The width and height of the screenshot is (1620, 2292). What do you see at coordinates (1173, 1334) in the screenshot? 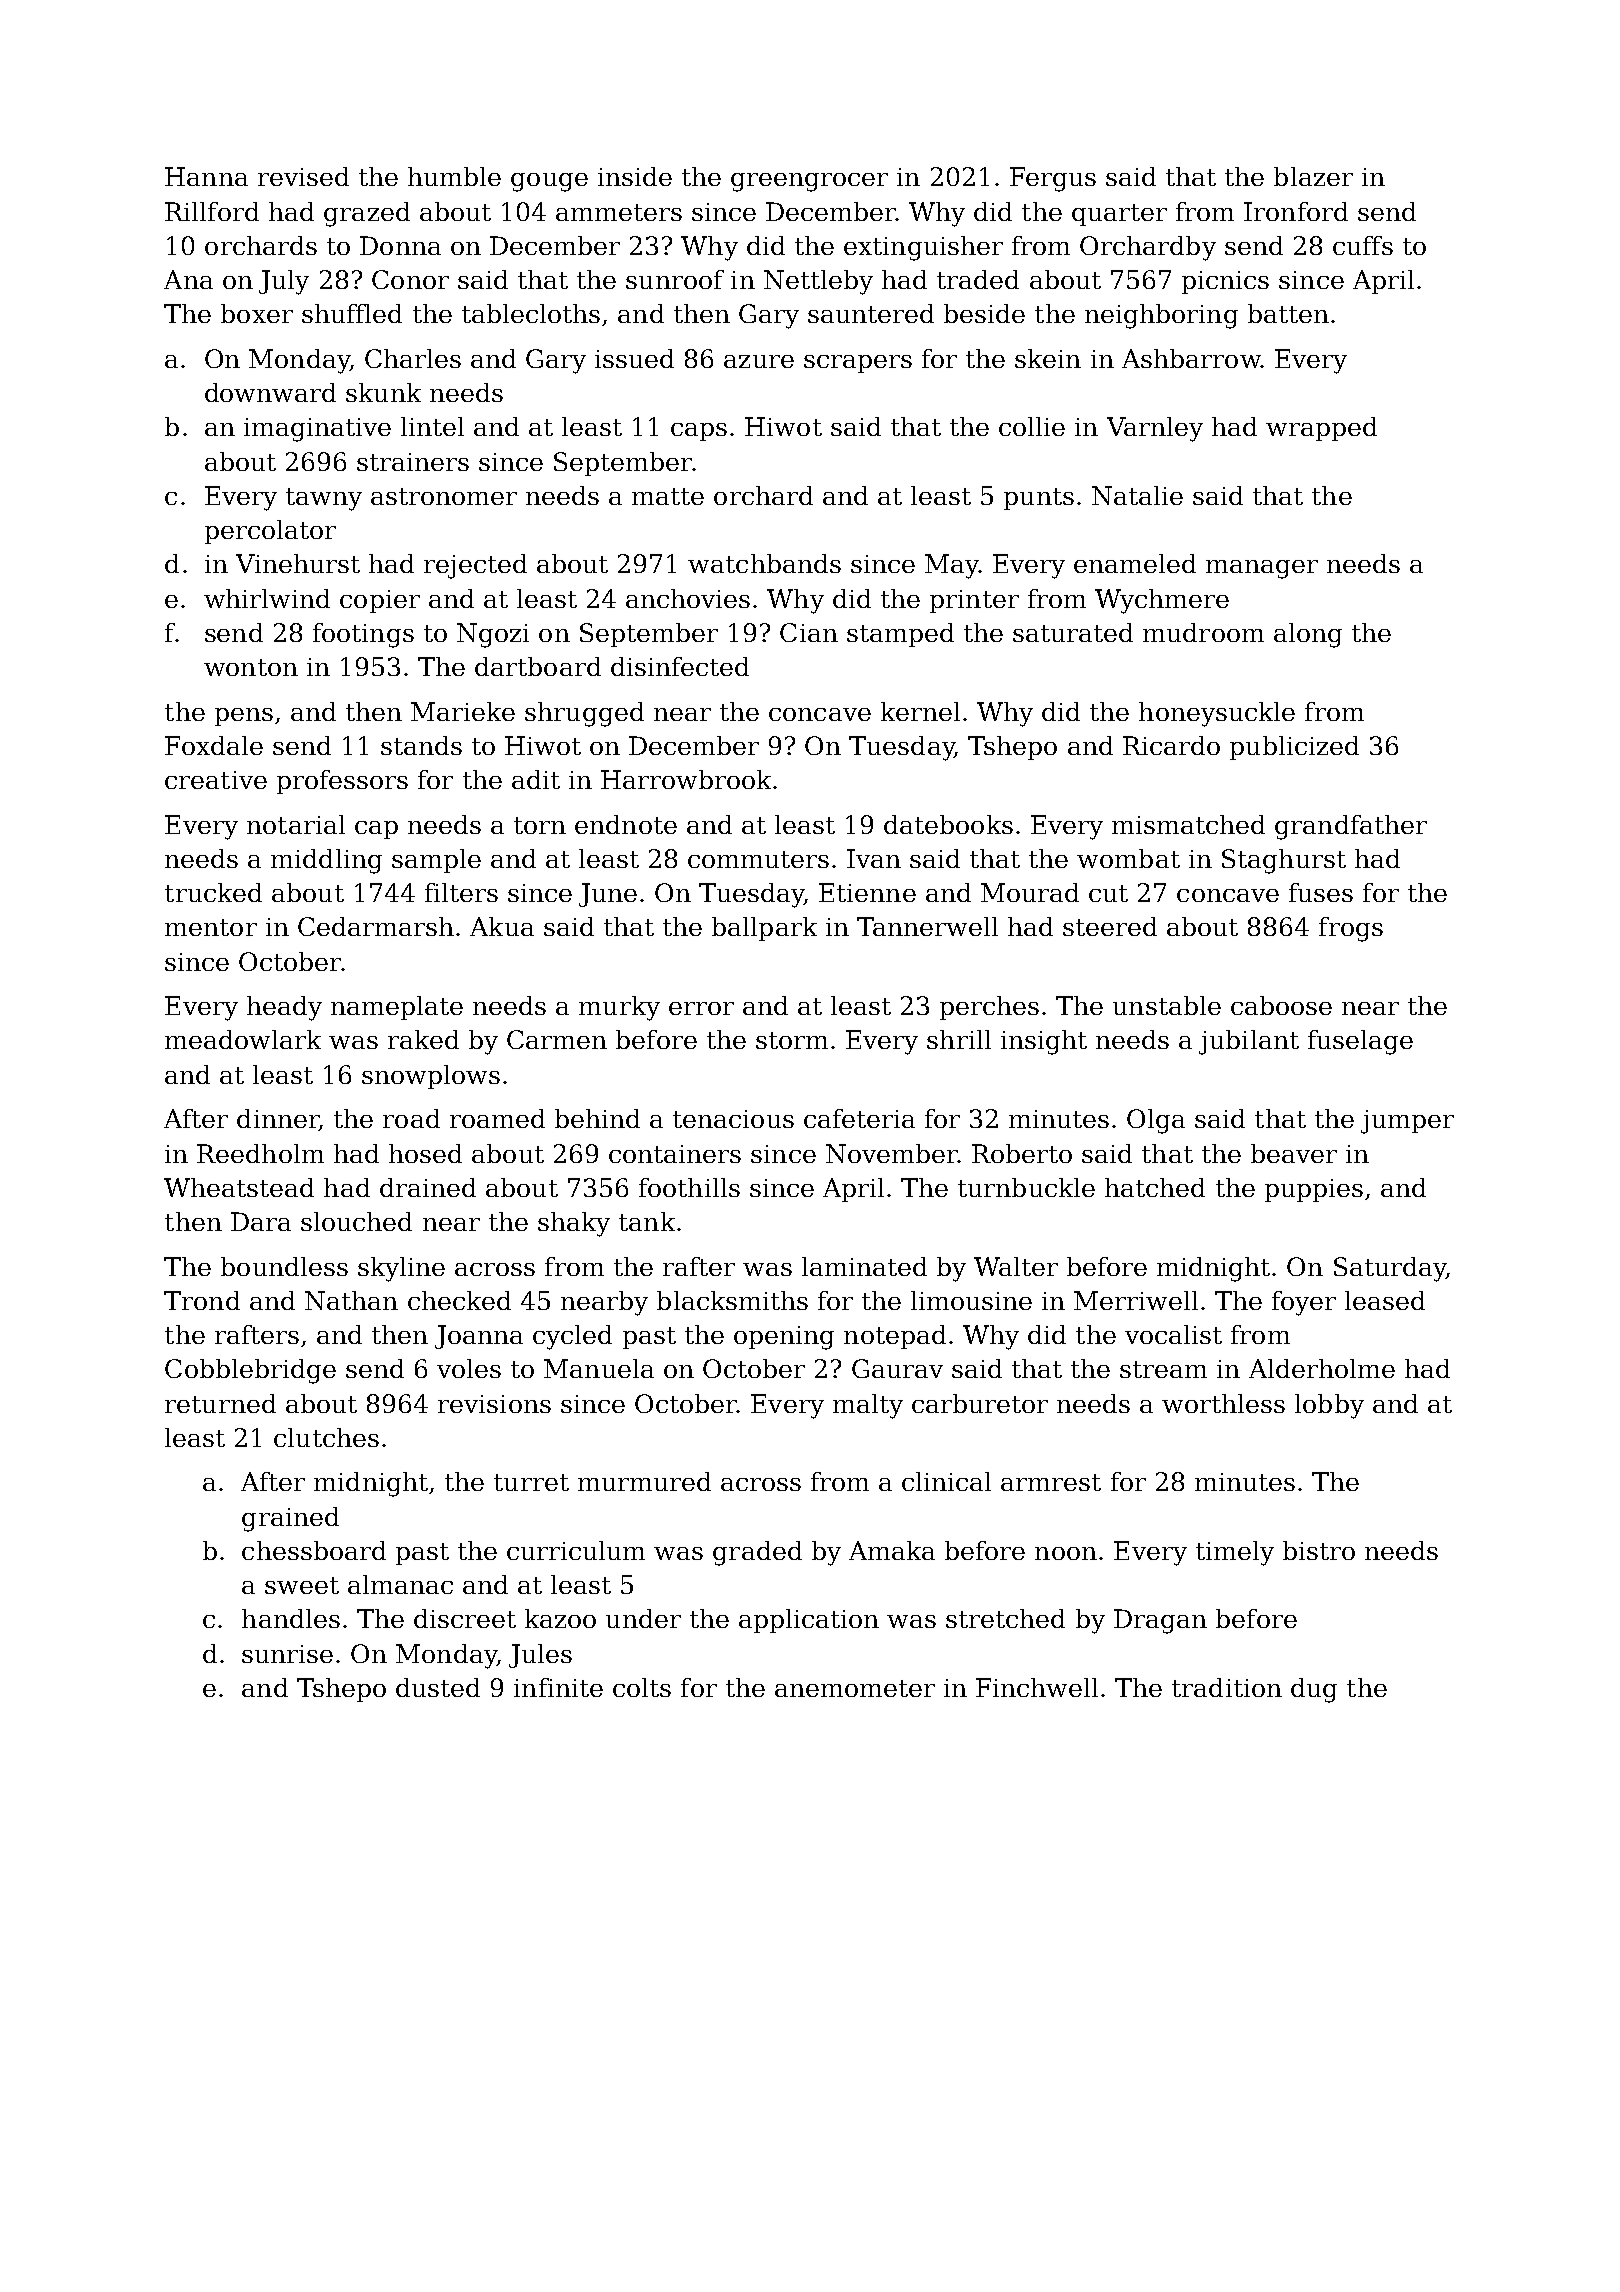
I see `vocalist` at bounding box center [1173, 1334].
